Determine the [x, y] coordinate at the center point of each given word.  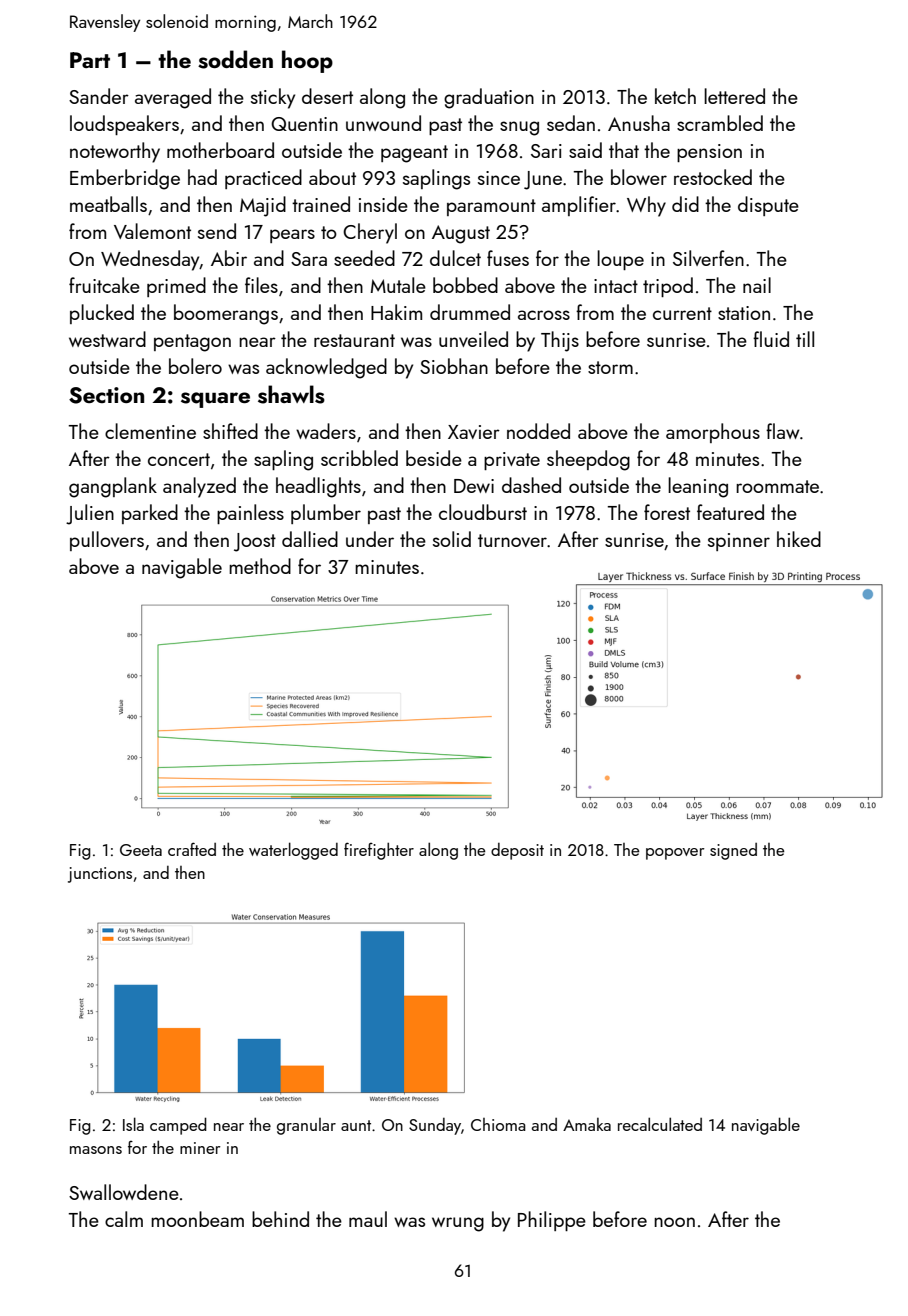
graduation [489, 98]
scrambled [720, 123]
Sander [99, 96]
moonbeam [197, 1219]
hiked [799, 539]
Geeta [141, 850]
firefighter [379, 851]
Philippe [552, 1221]
